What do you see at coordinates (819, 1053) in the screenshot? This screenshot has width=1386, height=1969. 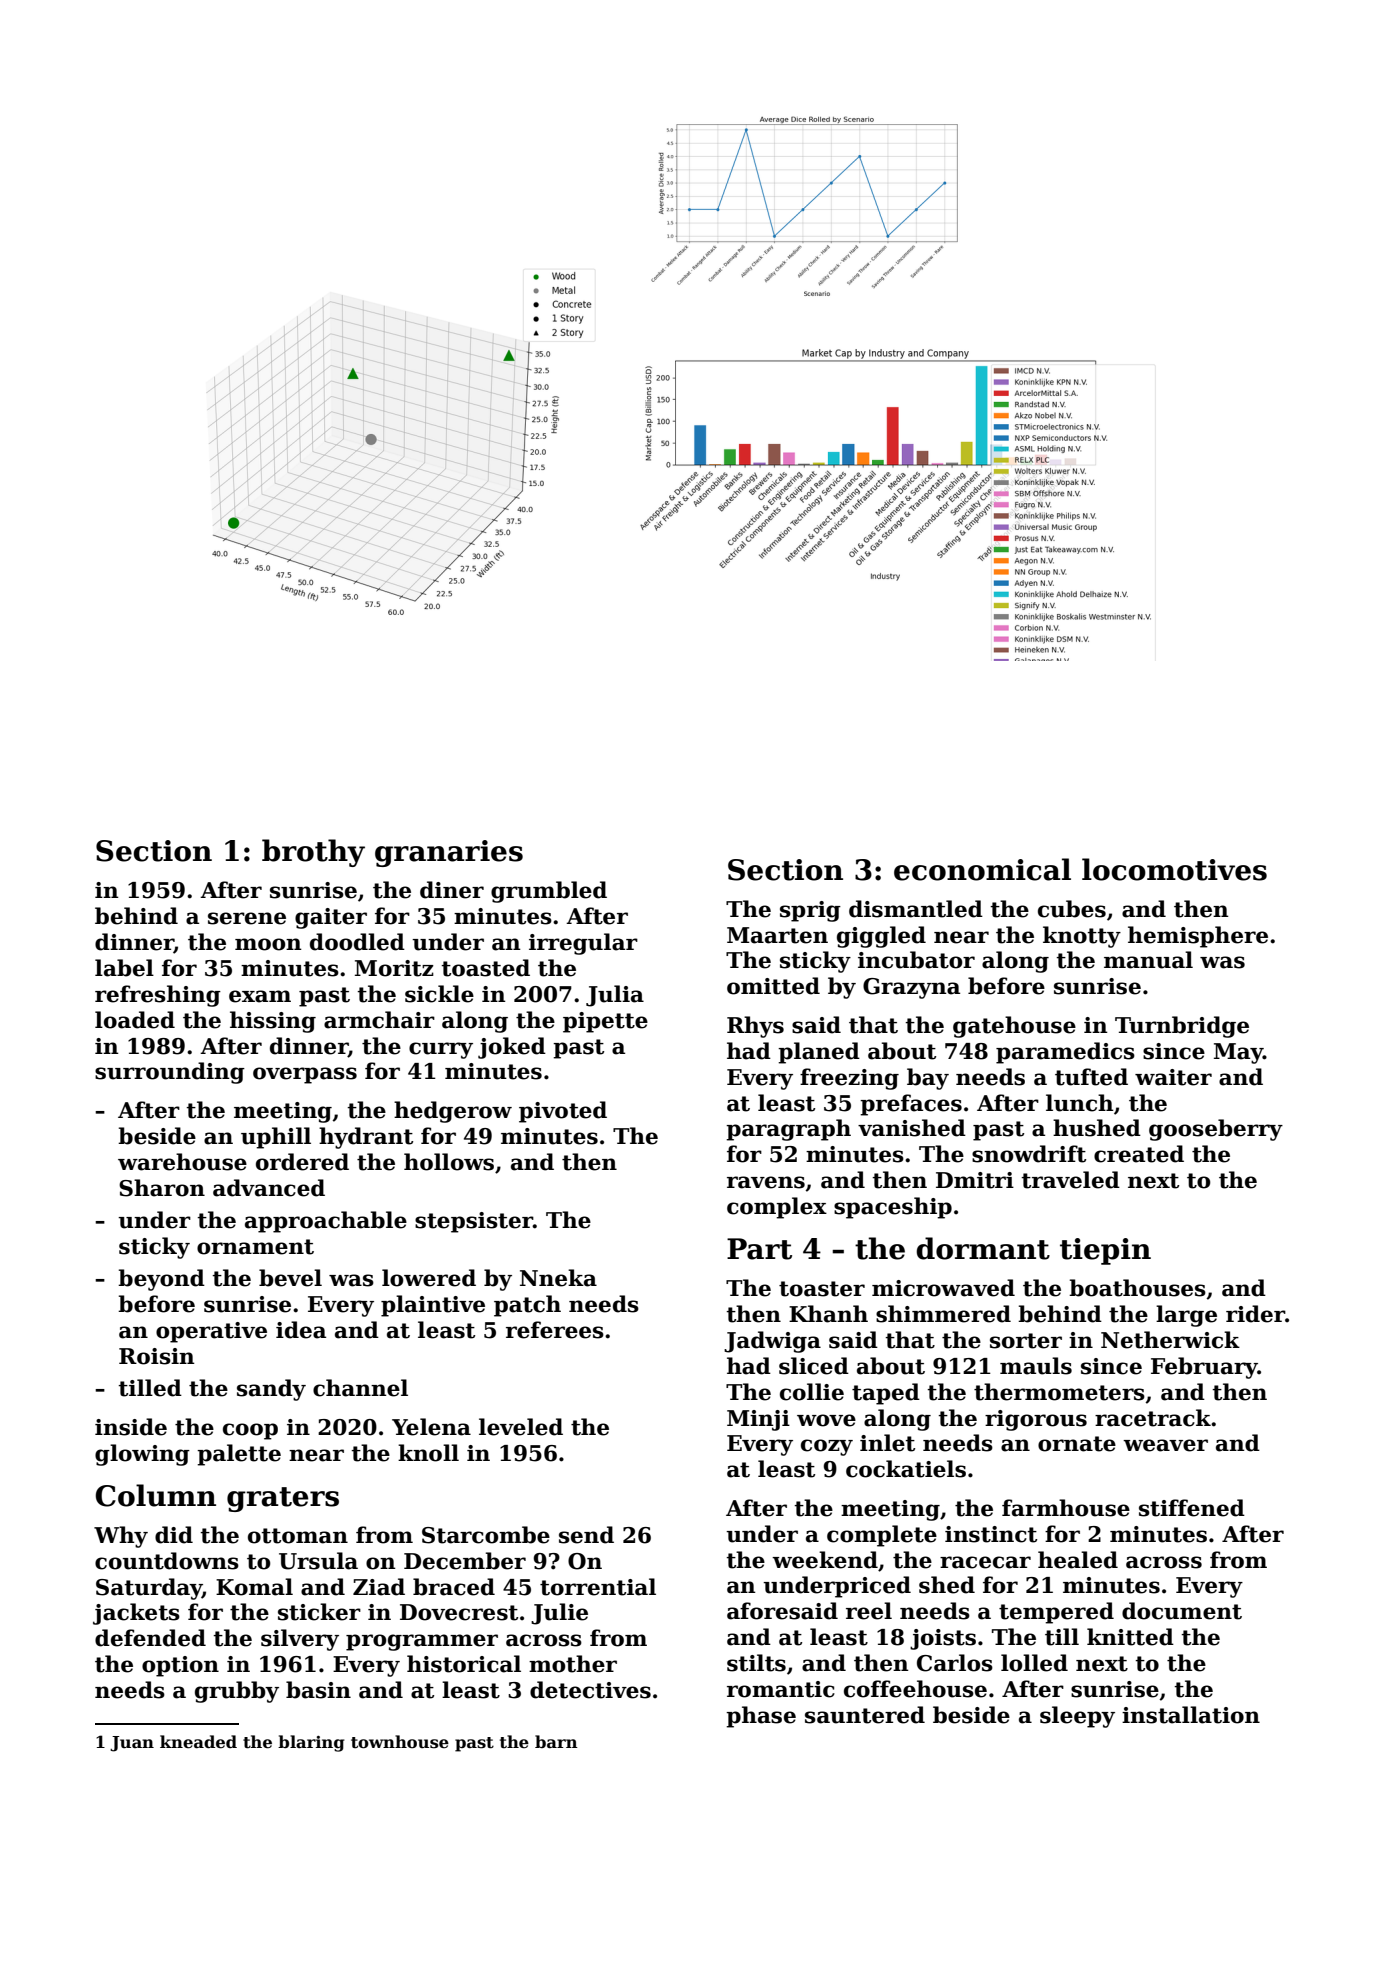 I see `planed` at bounding box center [819, 1053].
